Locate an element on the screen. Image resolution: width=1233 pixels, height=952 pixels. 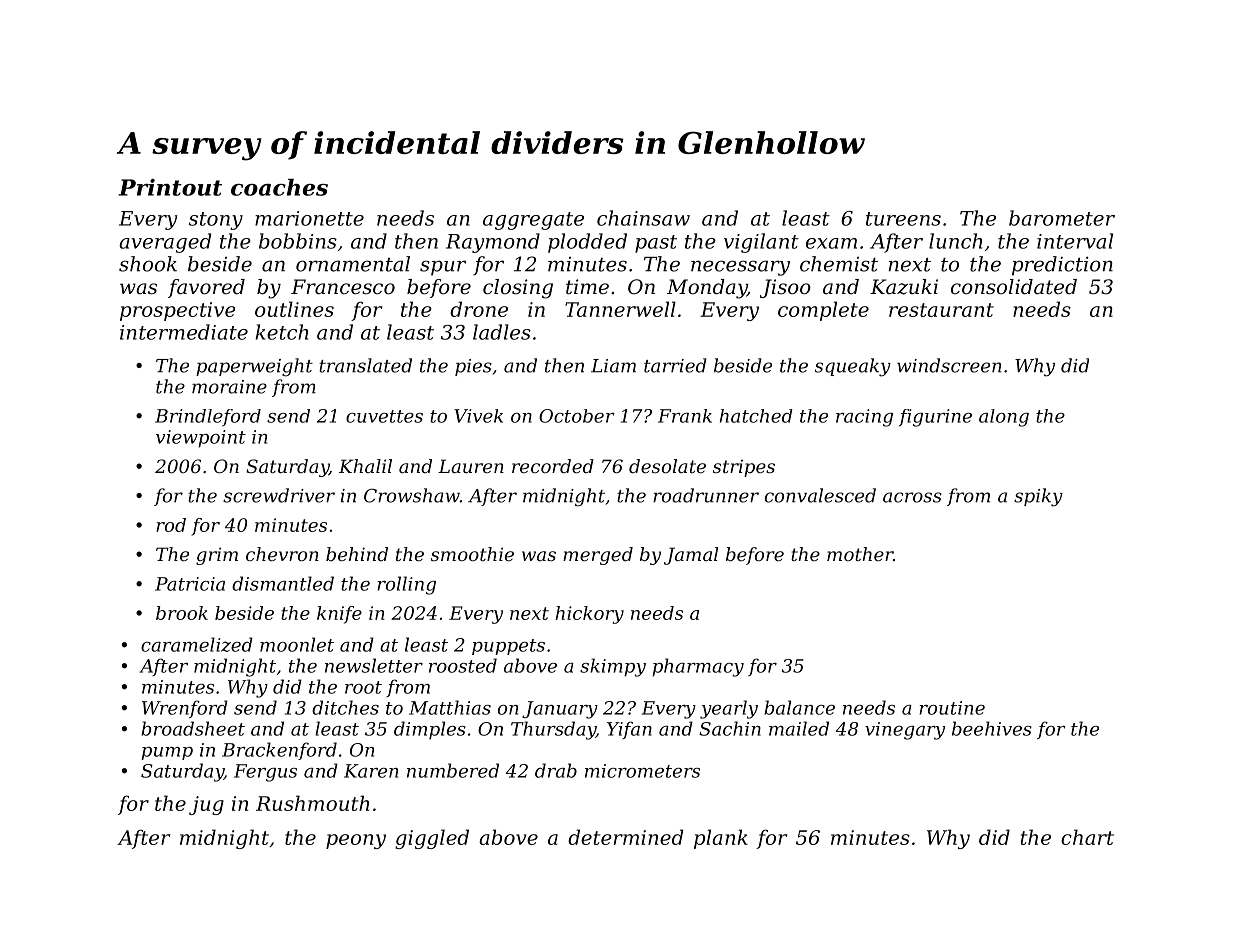
Patricia is located at coordinates (190, 584).
